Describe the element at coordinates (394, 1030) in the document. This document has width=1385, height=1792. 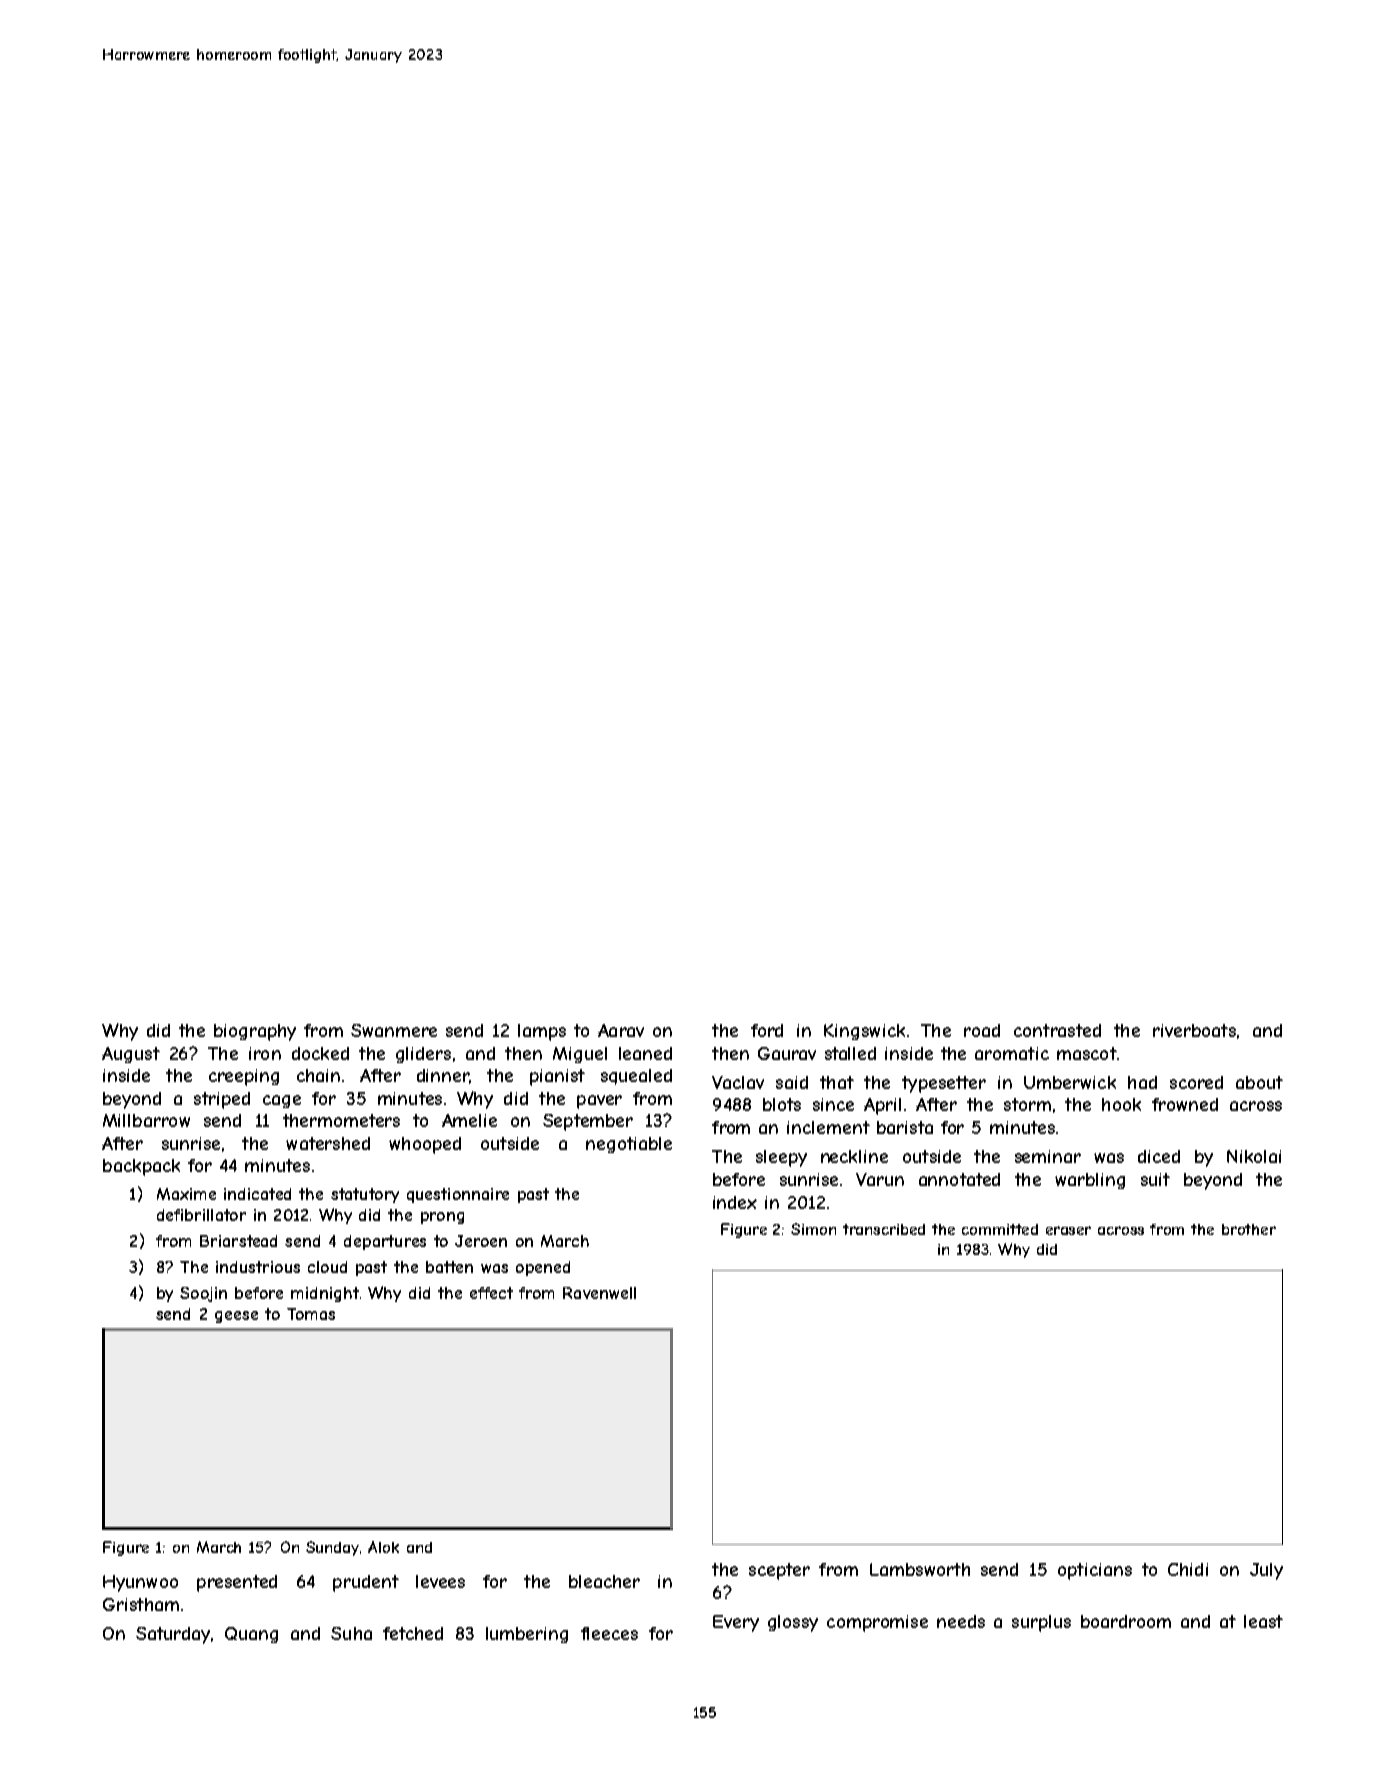
I see `Swanmere` at that location.
